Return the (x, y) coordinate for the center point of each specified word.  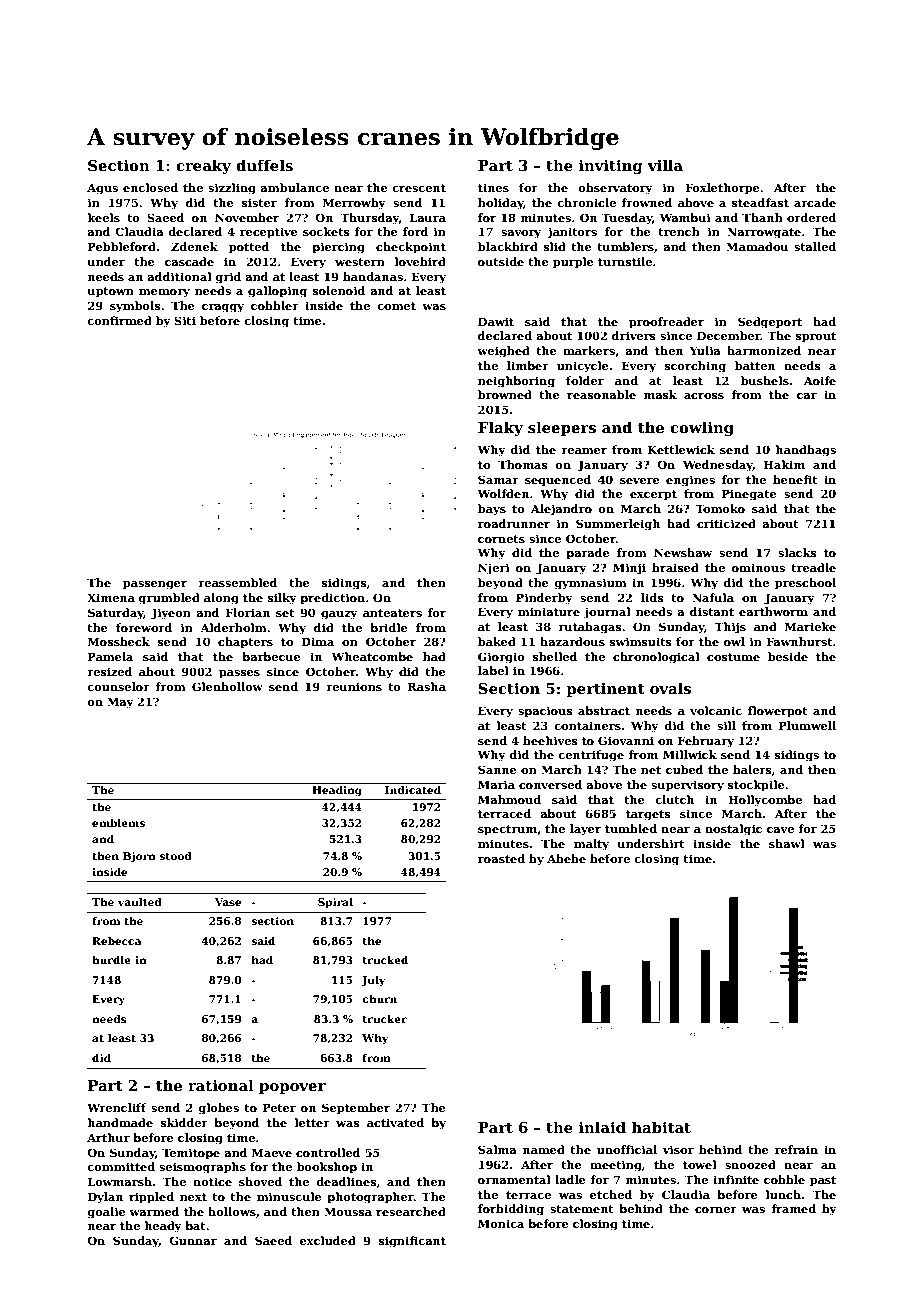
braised (675, 567)
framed (793, 1208)
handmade (120, 1122)
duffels (264, 165)
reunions (354, 686)
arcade (815, 202)
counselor (118, 686)
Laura (428, 217)
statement (582, 1209)
